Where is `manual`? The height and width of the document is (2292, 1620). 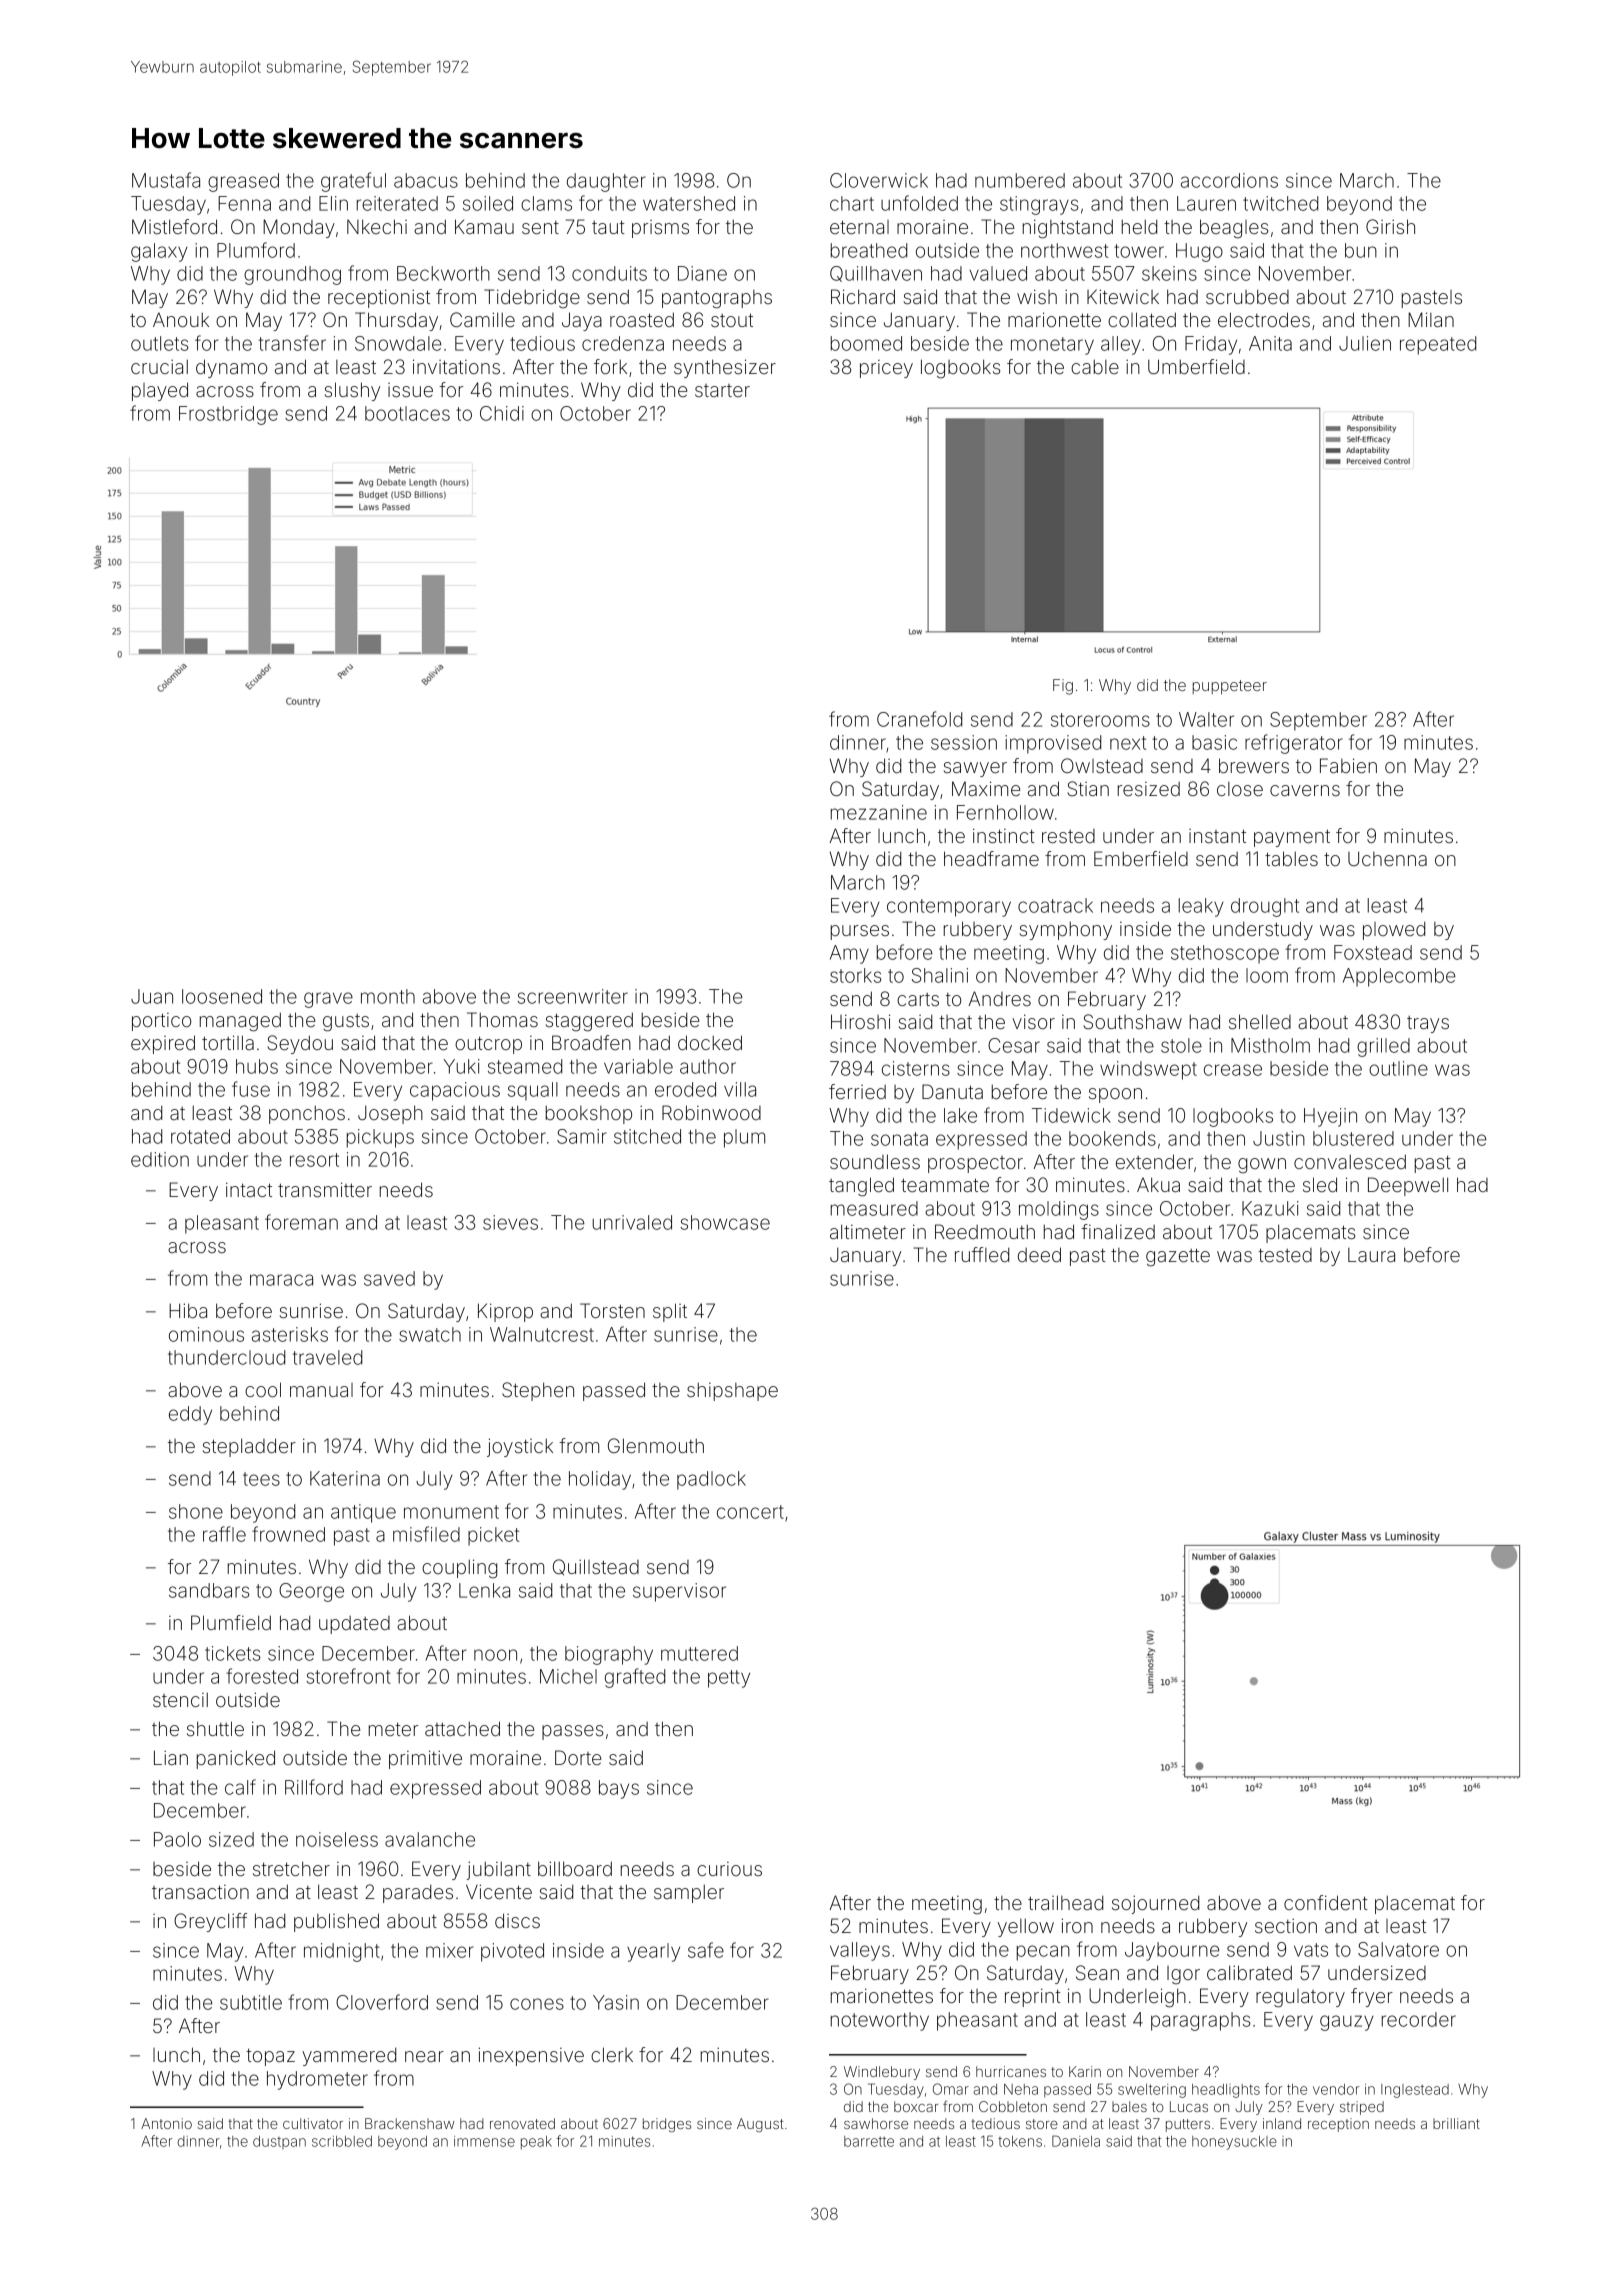
manual is located at coordinates (321, 1390).
